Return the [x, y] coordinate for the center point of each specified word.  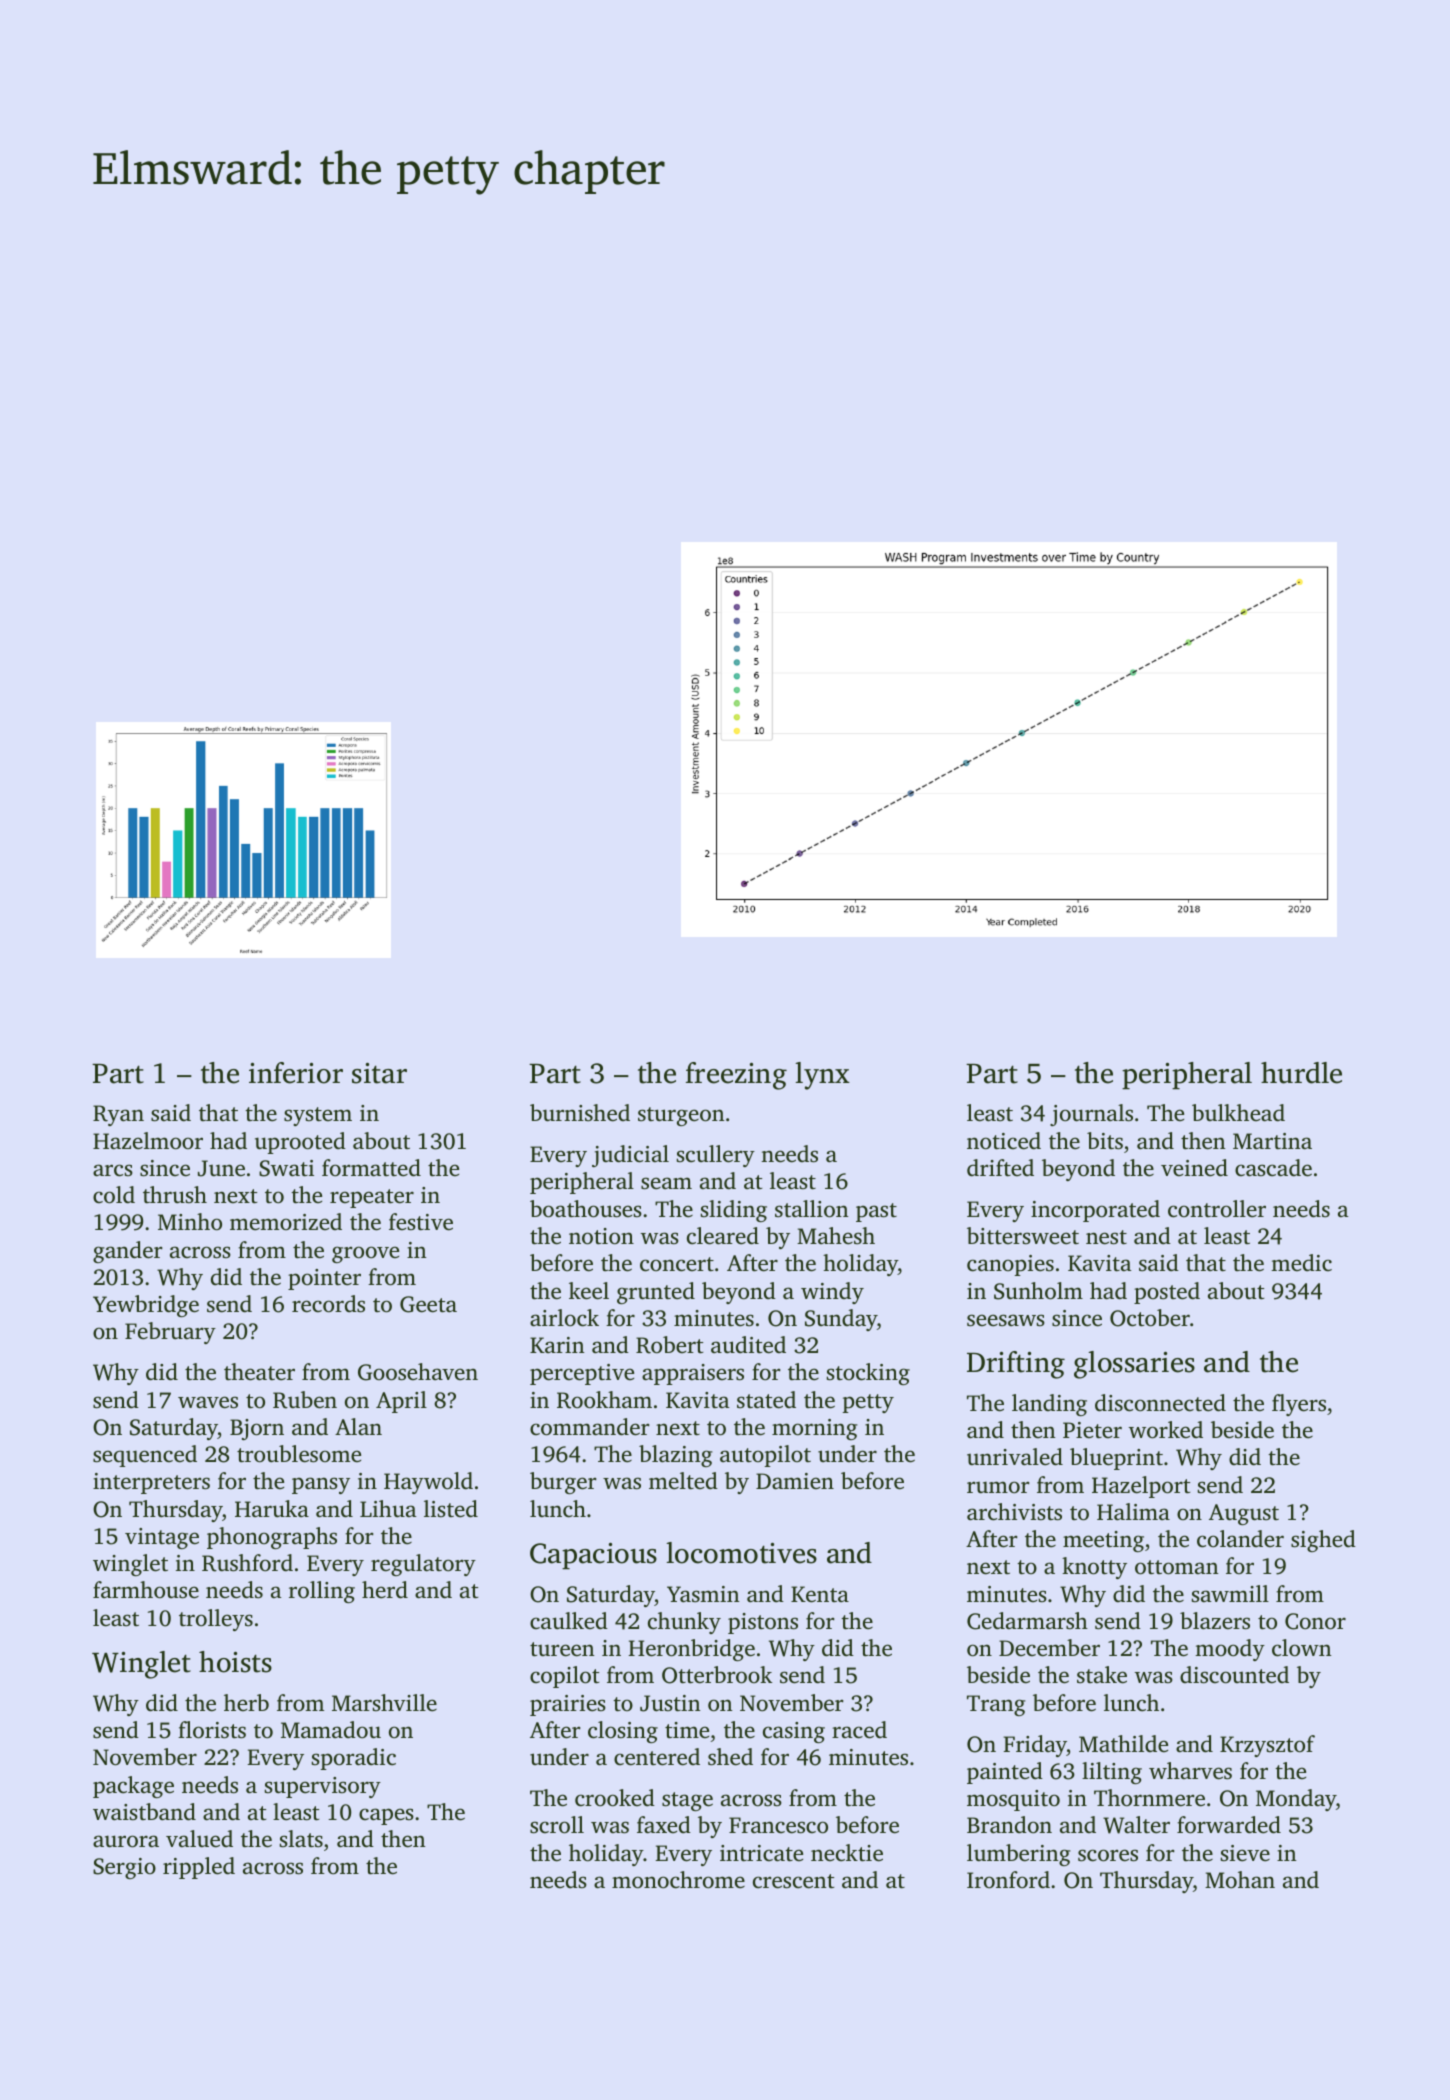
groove [365, 1254]
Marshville [384, 1702]
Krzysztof [1267, 1746]
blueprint [1116, 1459]
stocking [868, 1374]
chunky [684, 1623]
